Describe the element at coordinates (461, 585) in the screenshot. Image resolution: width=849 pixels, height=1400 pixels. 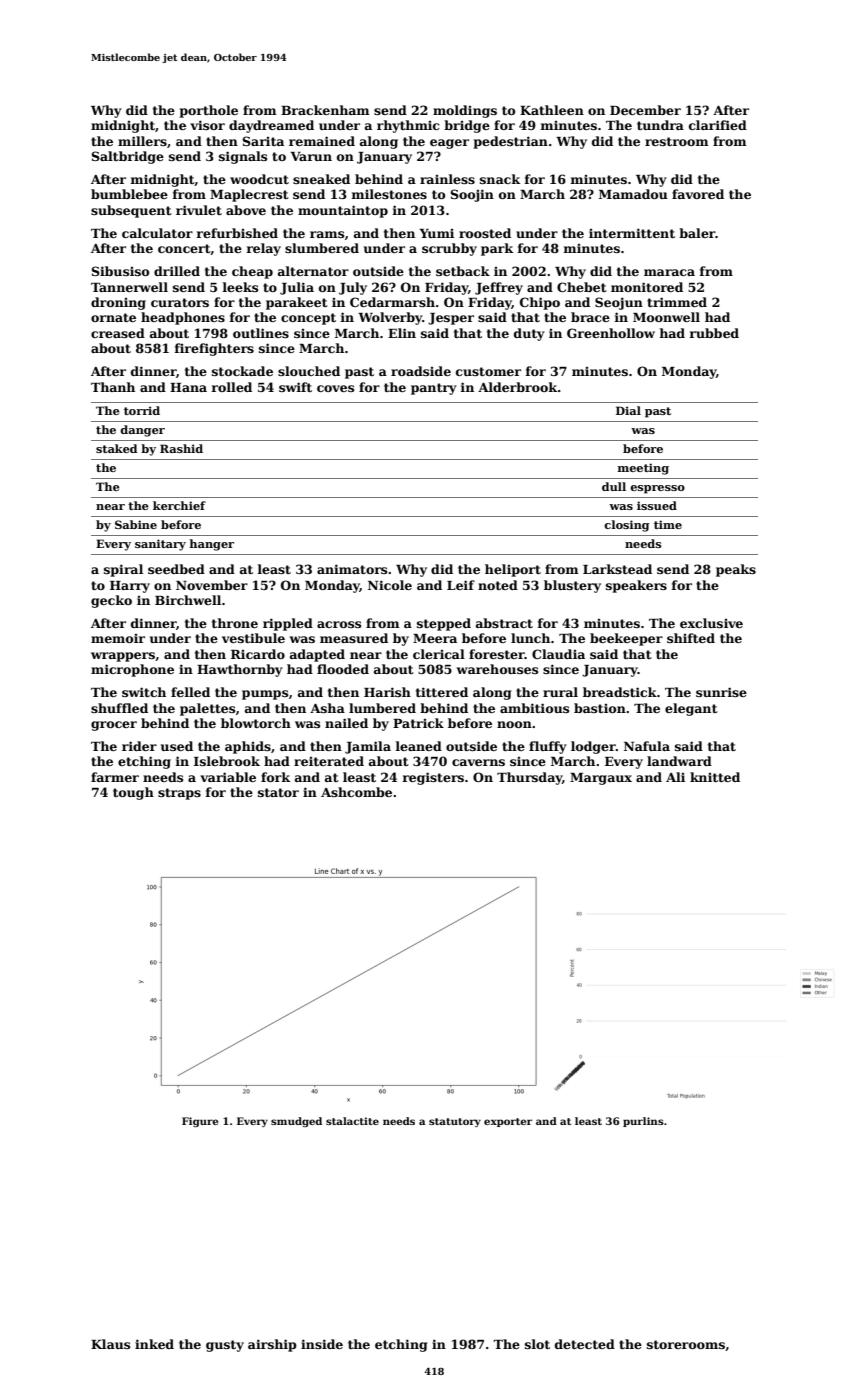
I see `Leif` at that location.
